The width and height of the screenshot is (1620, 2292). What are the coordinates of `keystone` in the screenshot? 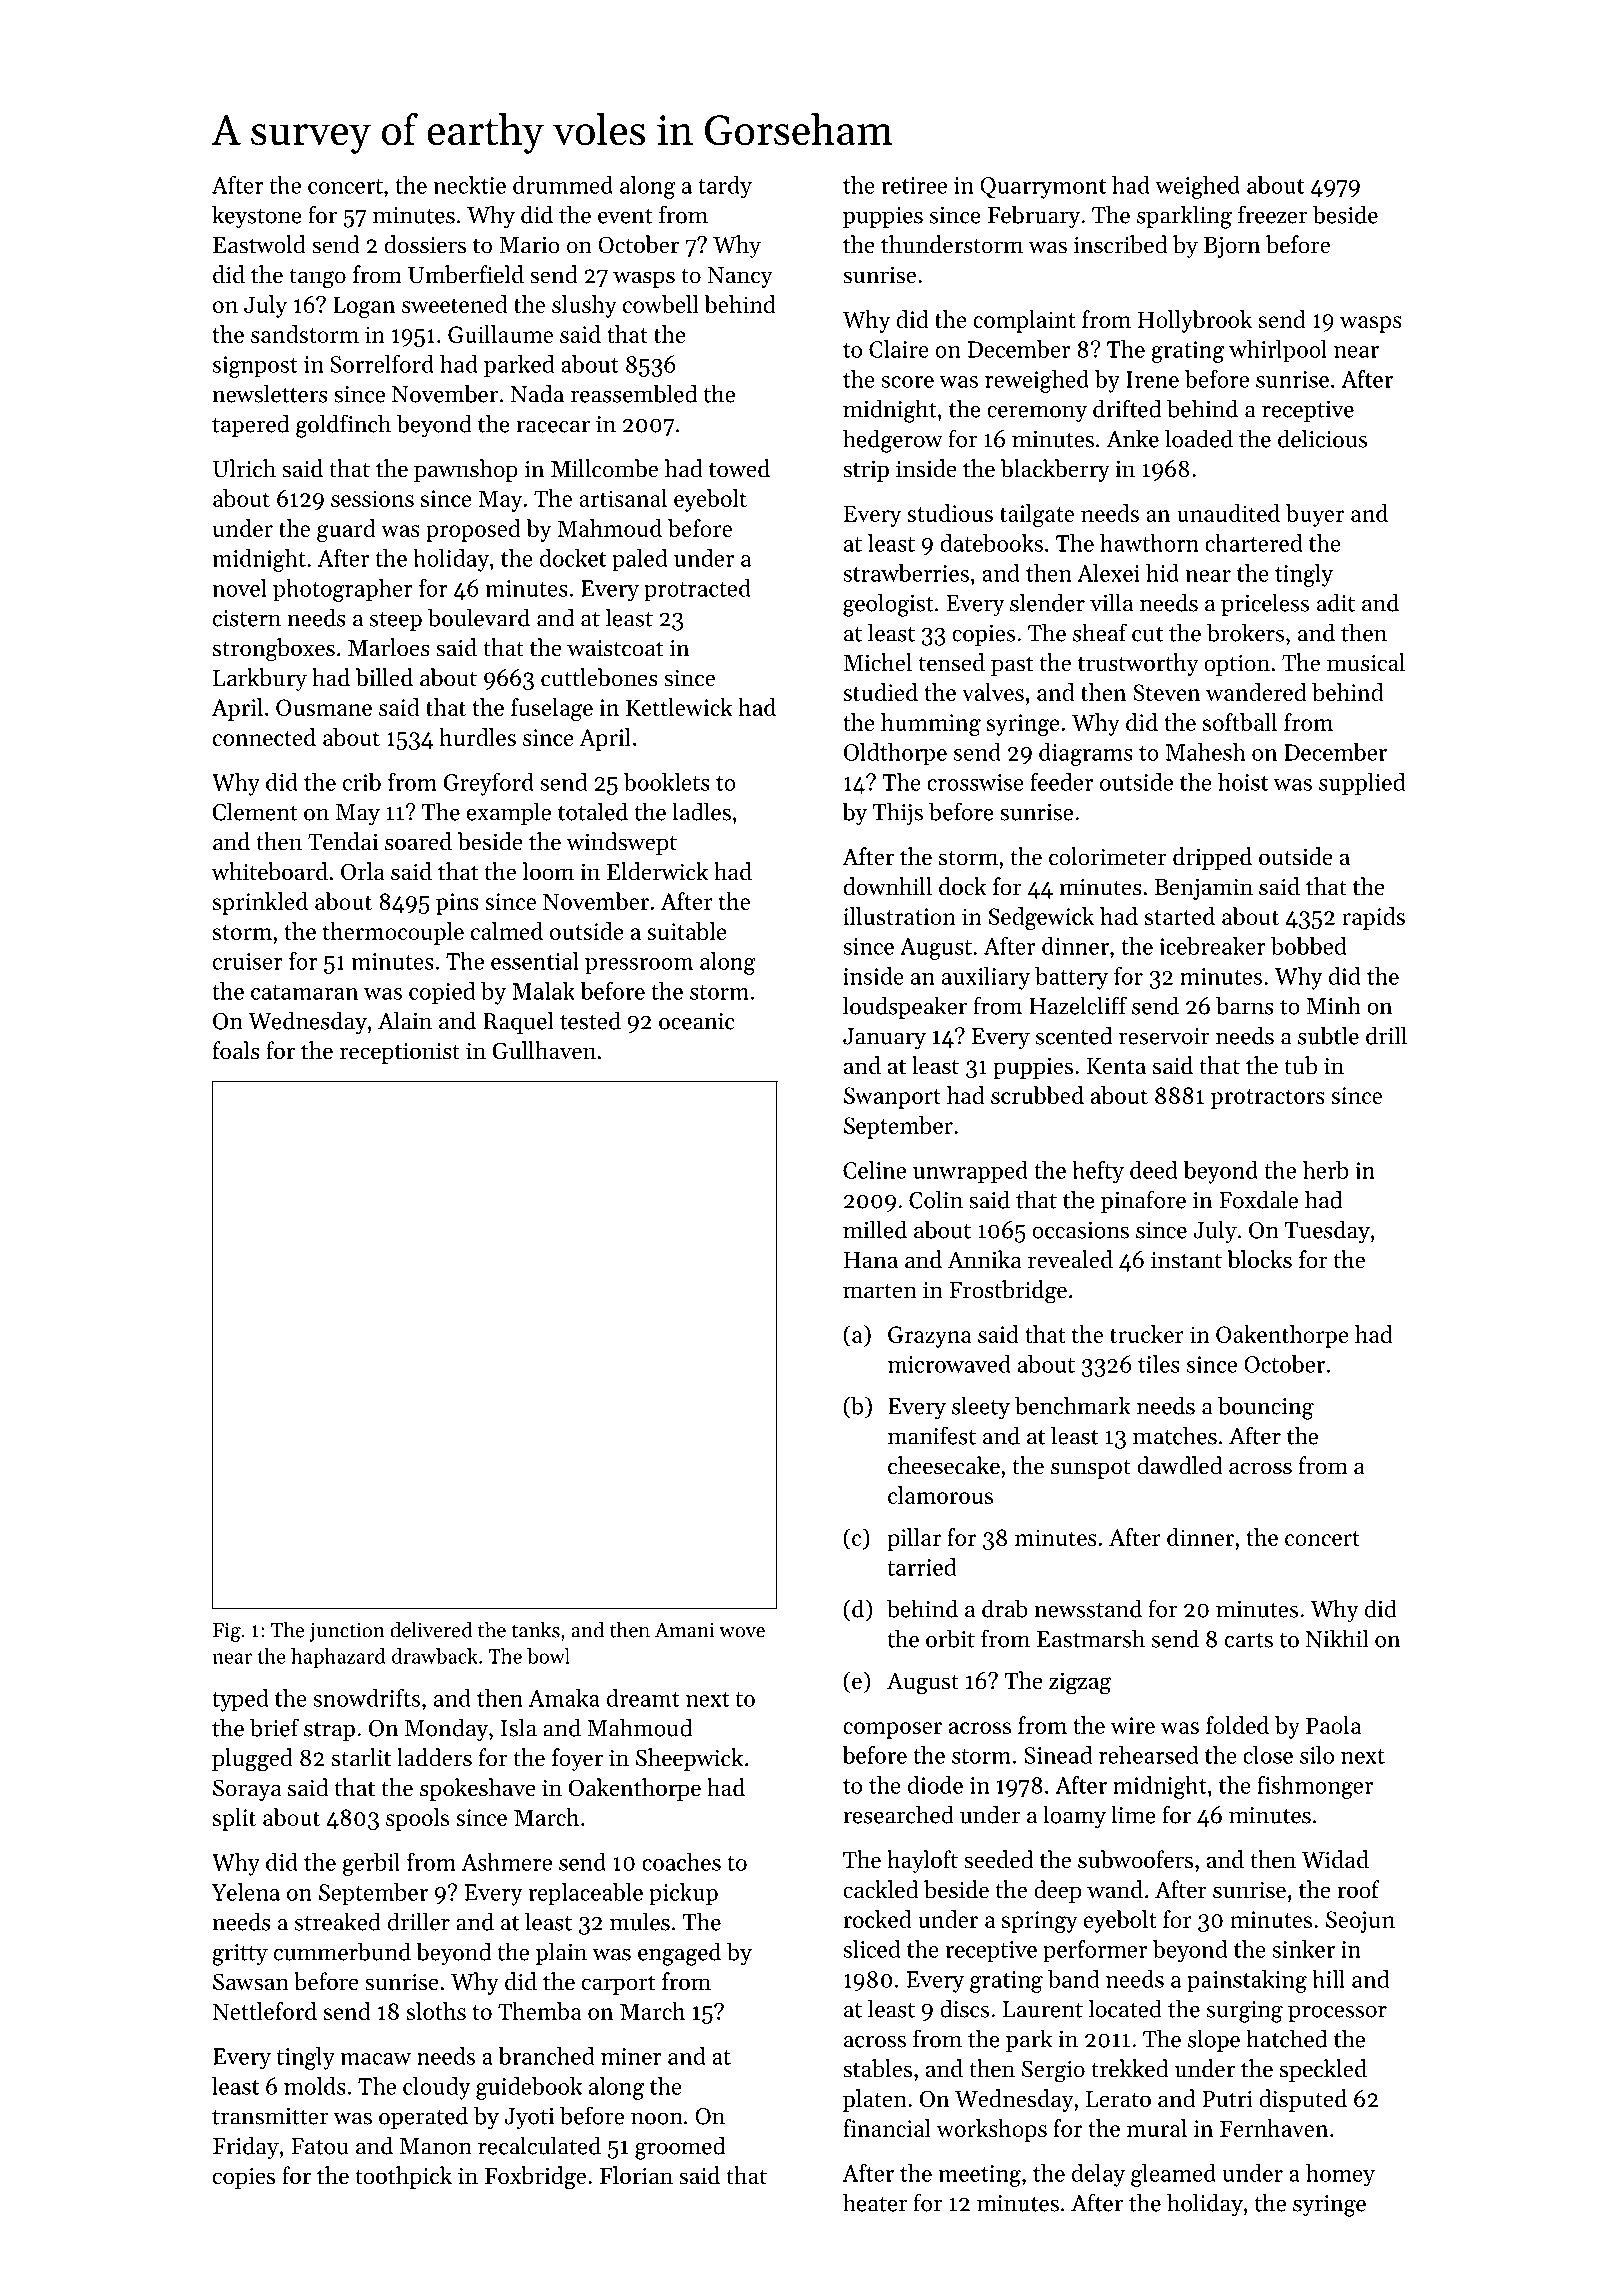 It's located at (257, 217).
